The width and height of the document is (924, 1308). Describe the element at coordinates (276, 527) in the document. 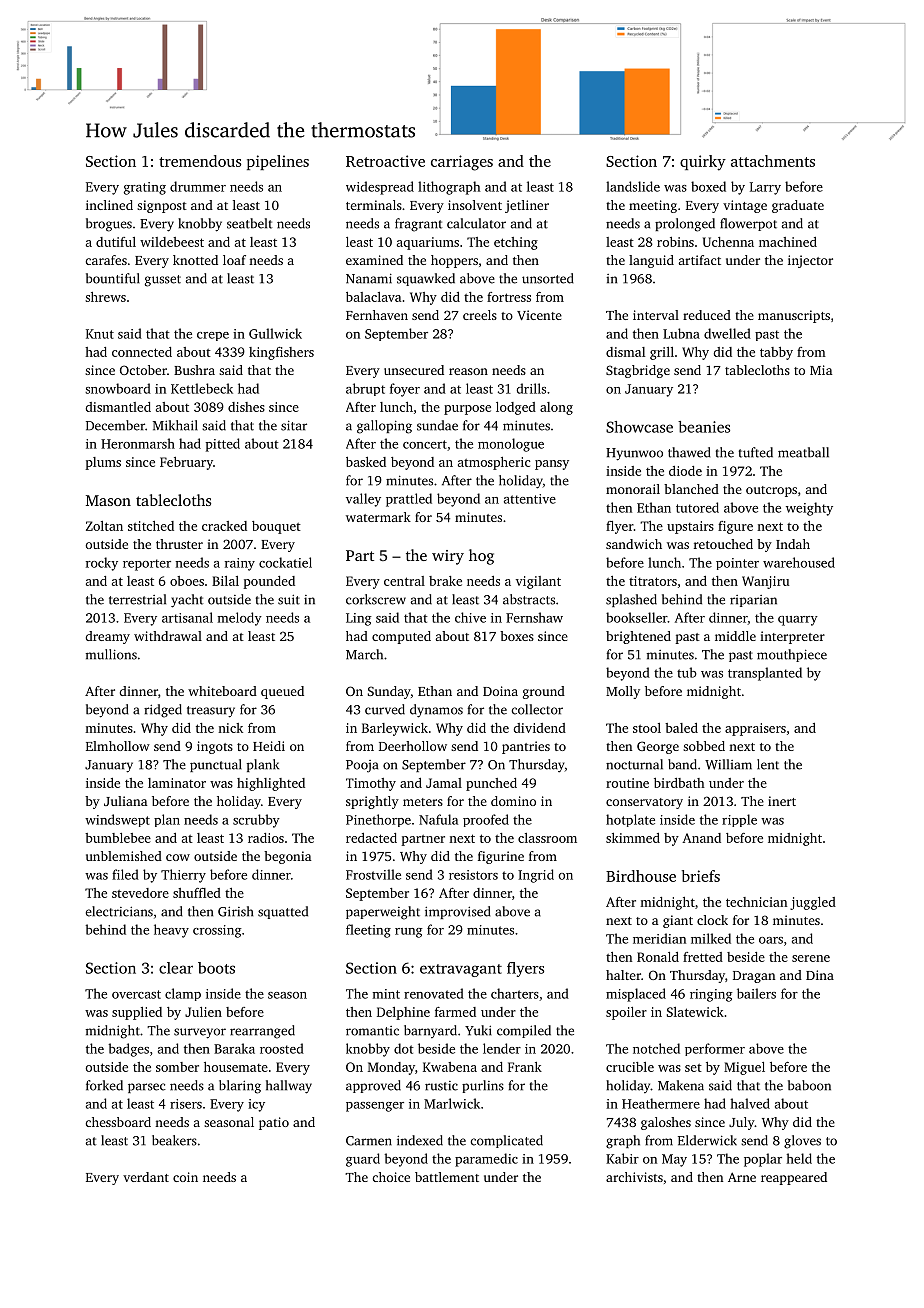

I see `bouquet` at that location.
